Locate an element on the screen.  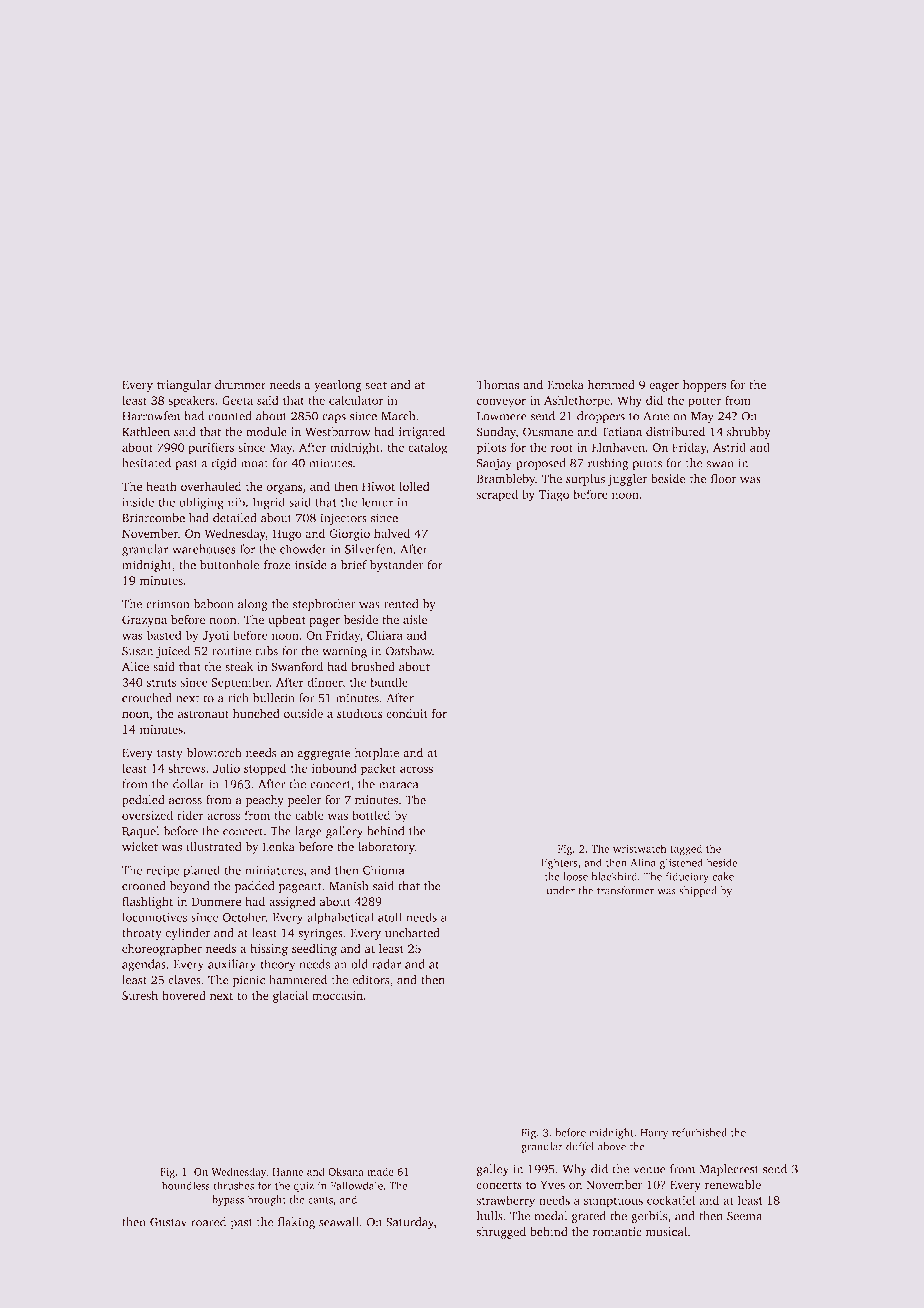
tagged is located at coordinates (686, 849).
